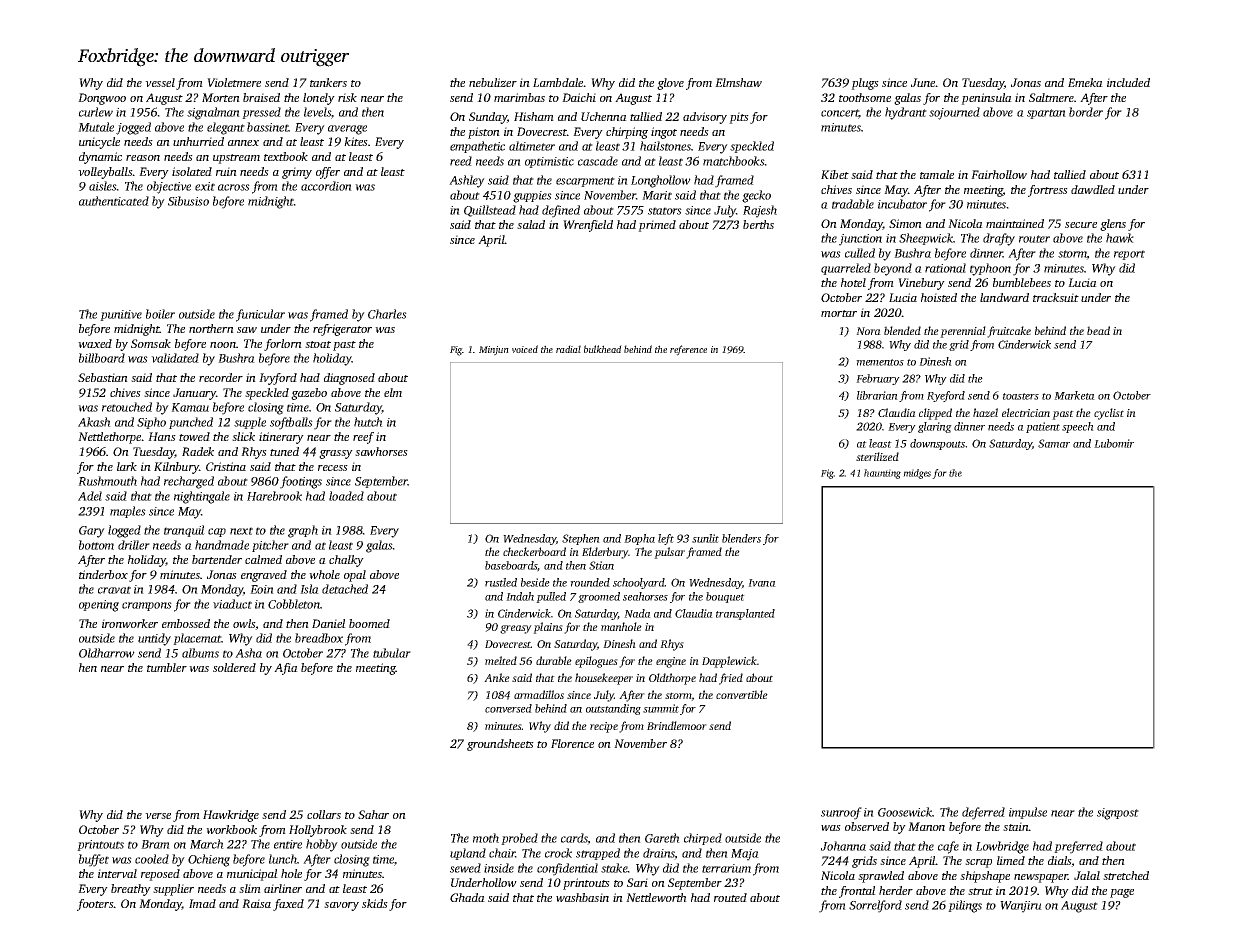 This screenshot has height=952, width=1233. What do you see at coordinates (270, 546) in the screenshot?
I see `pitcher` at bounding box center [270, 546].
